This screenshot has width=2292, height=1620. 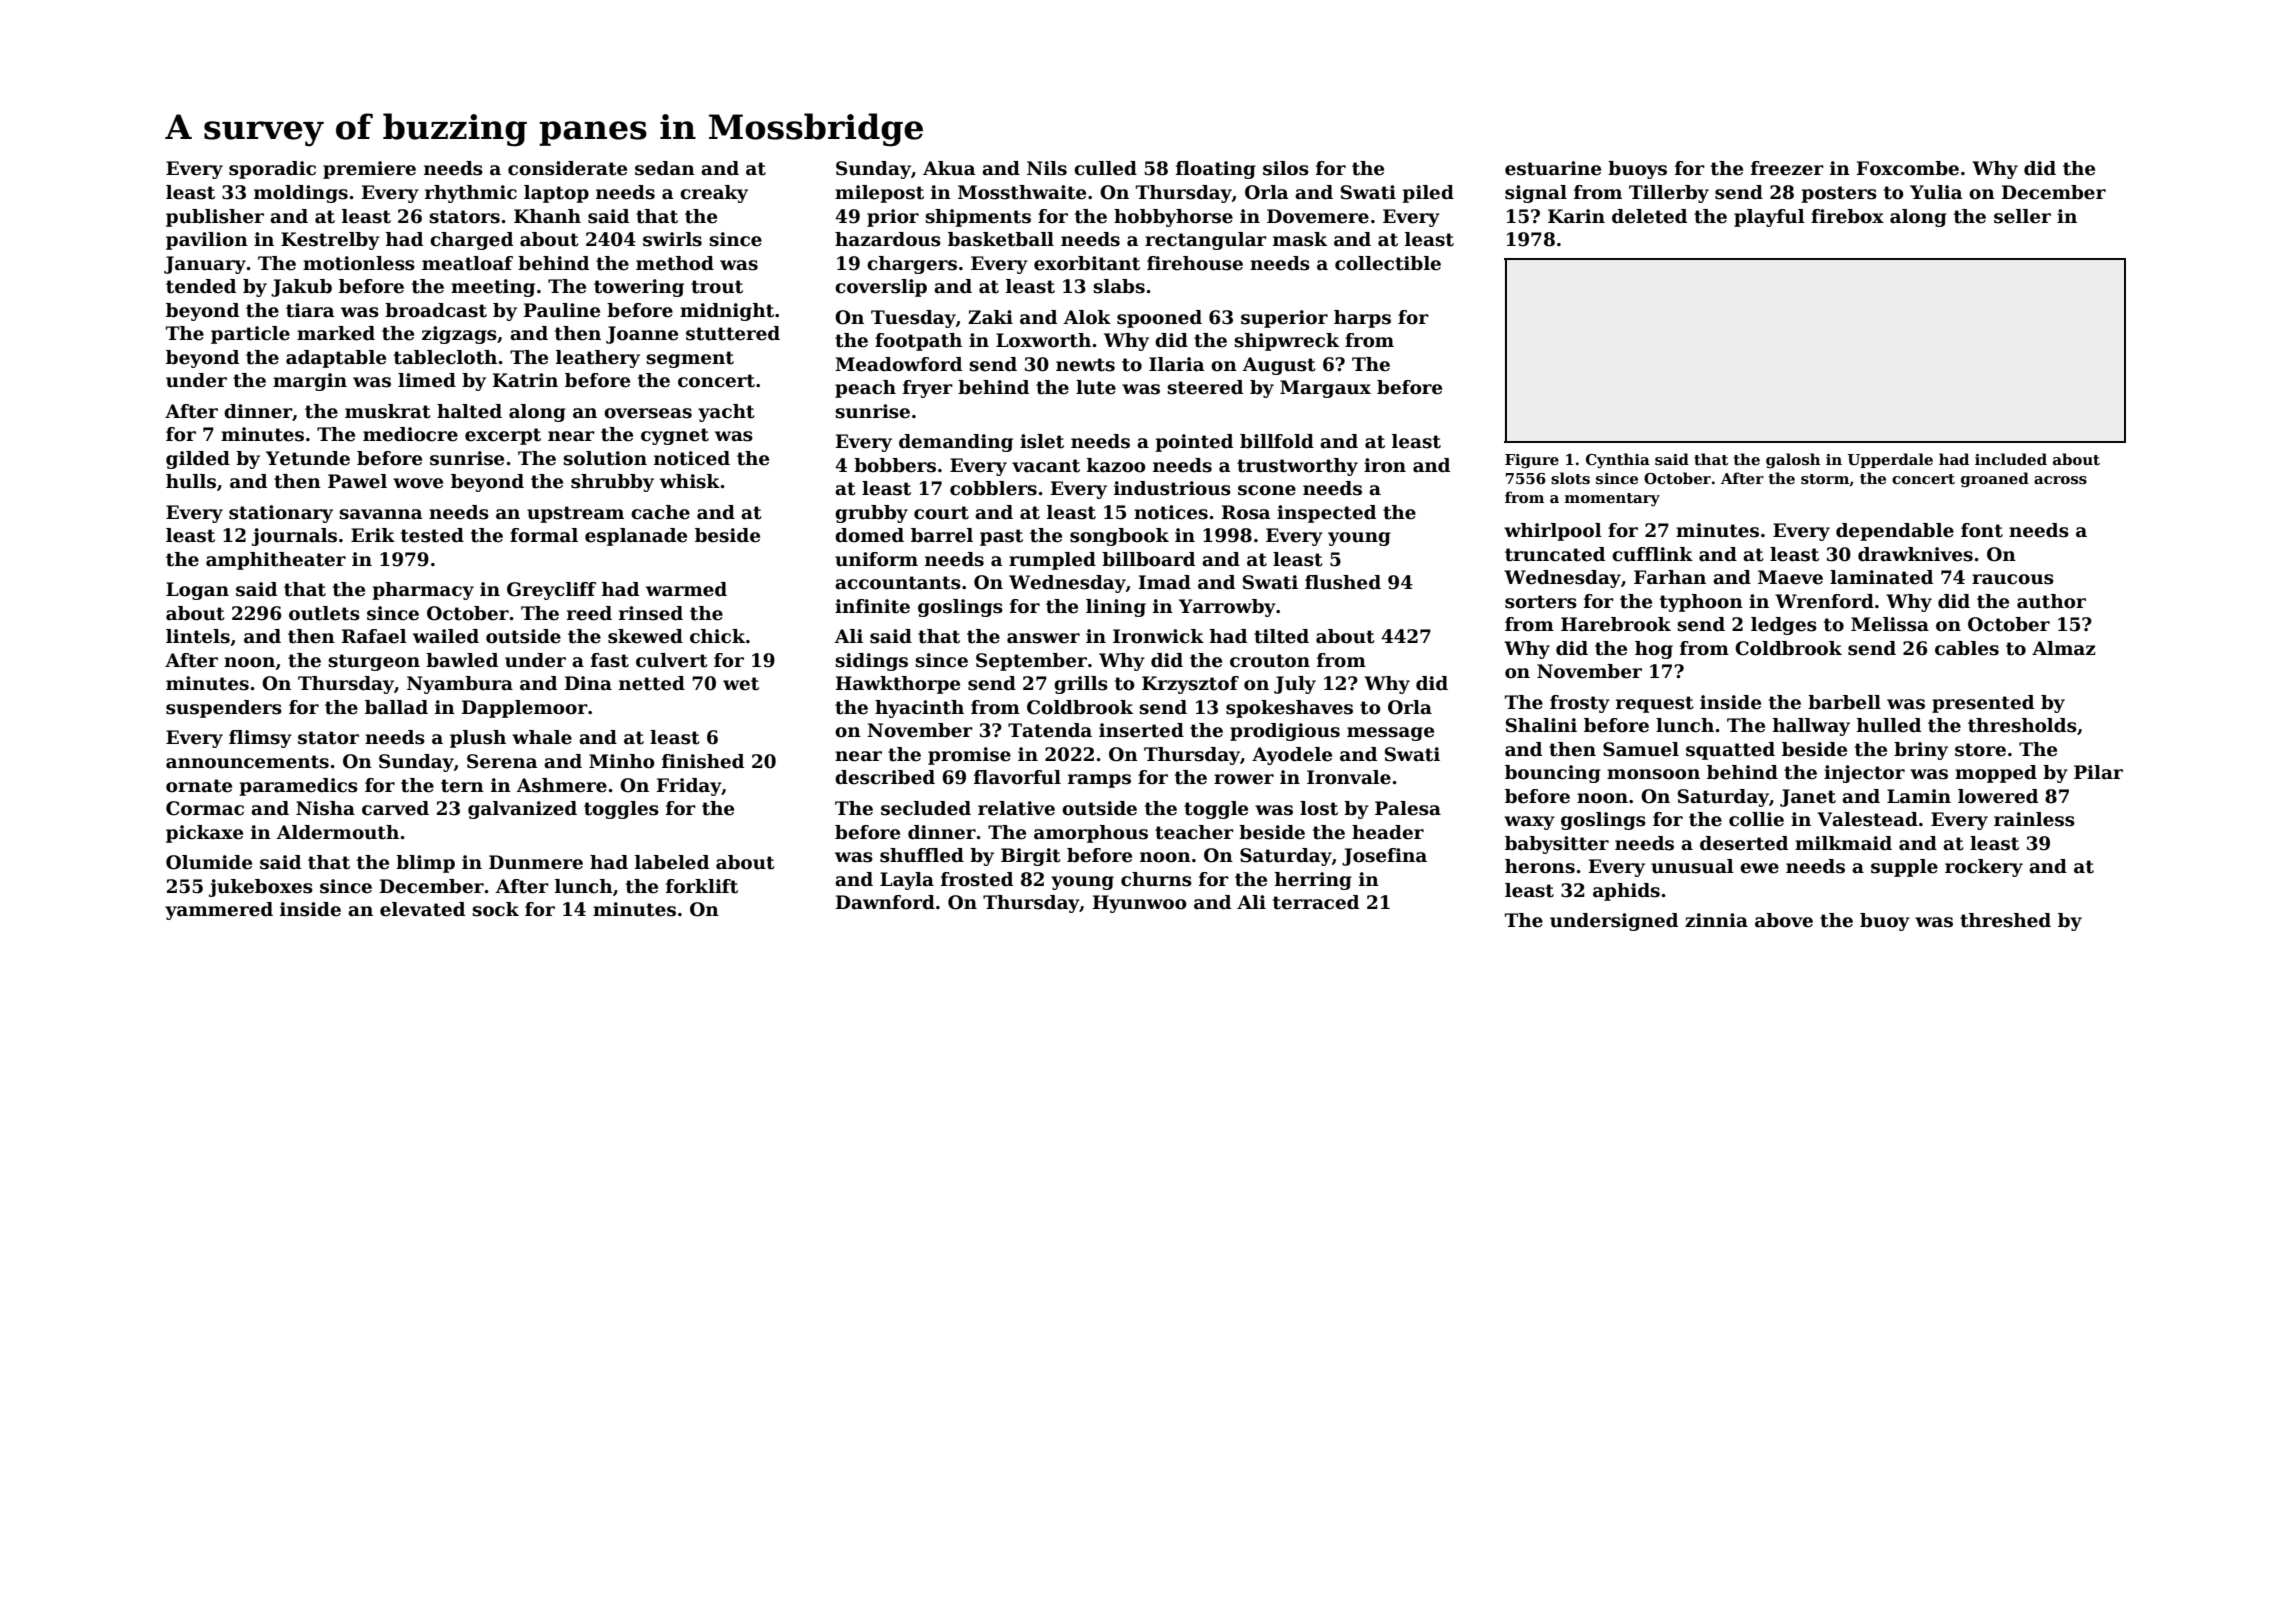 What do you see at coordinates (422, 909) in the screenshot?
I see `elevated` at bounding box center [422, 909].
